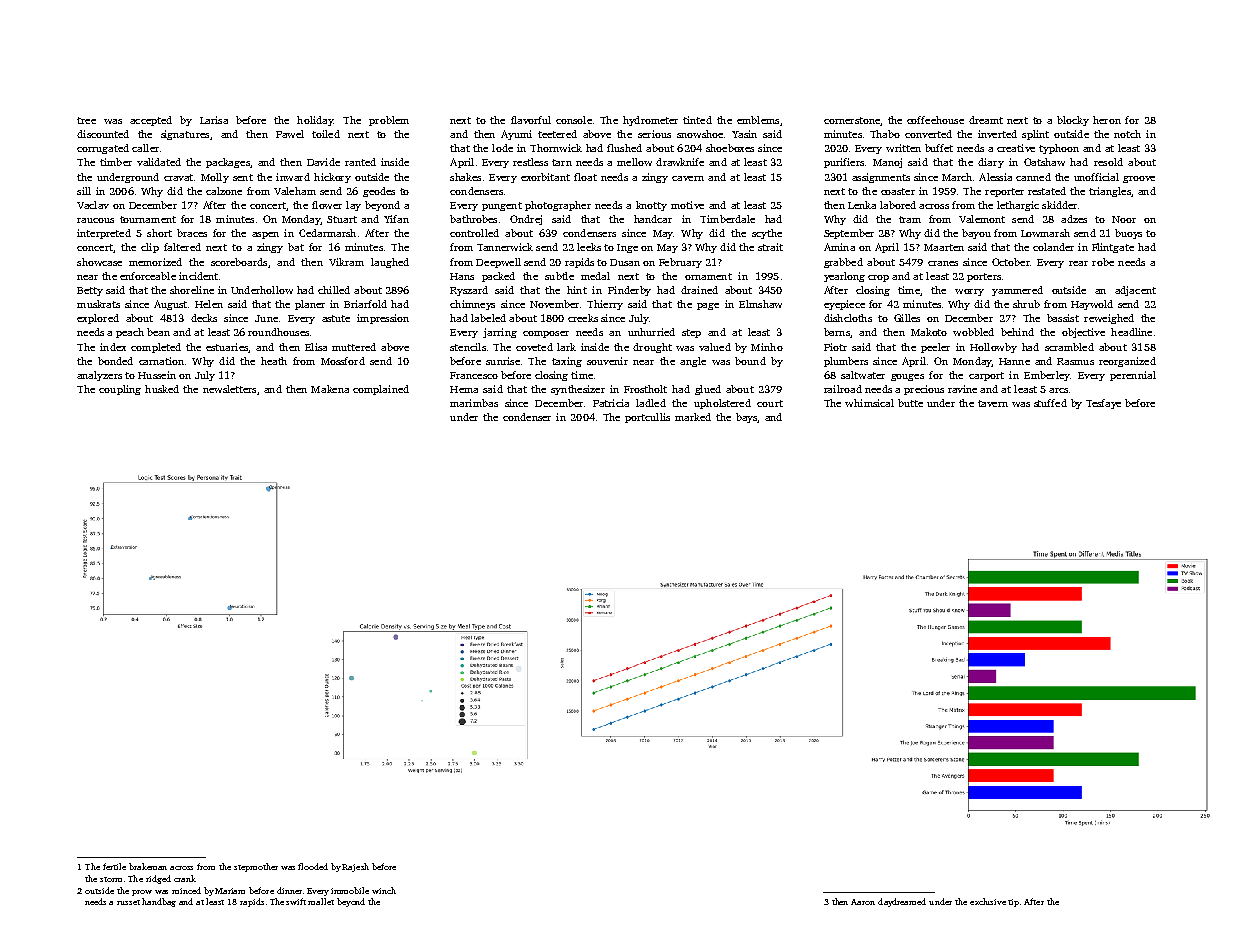 This document has width=1233, height=952. What do you see at coordinates (313, 866) in the document?
I see `flooded` at bounding box center [313, 866].
